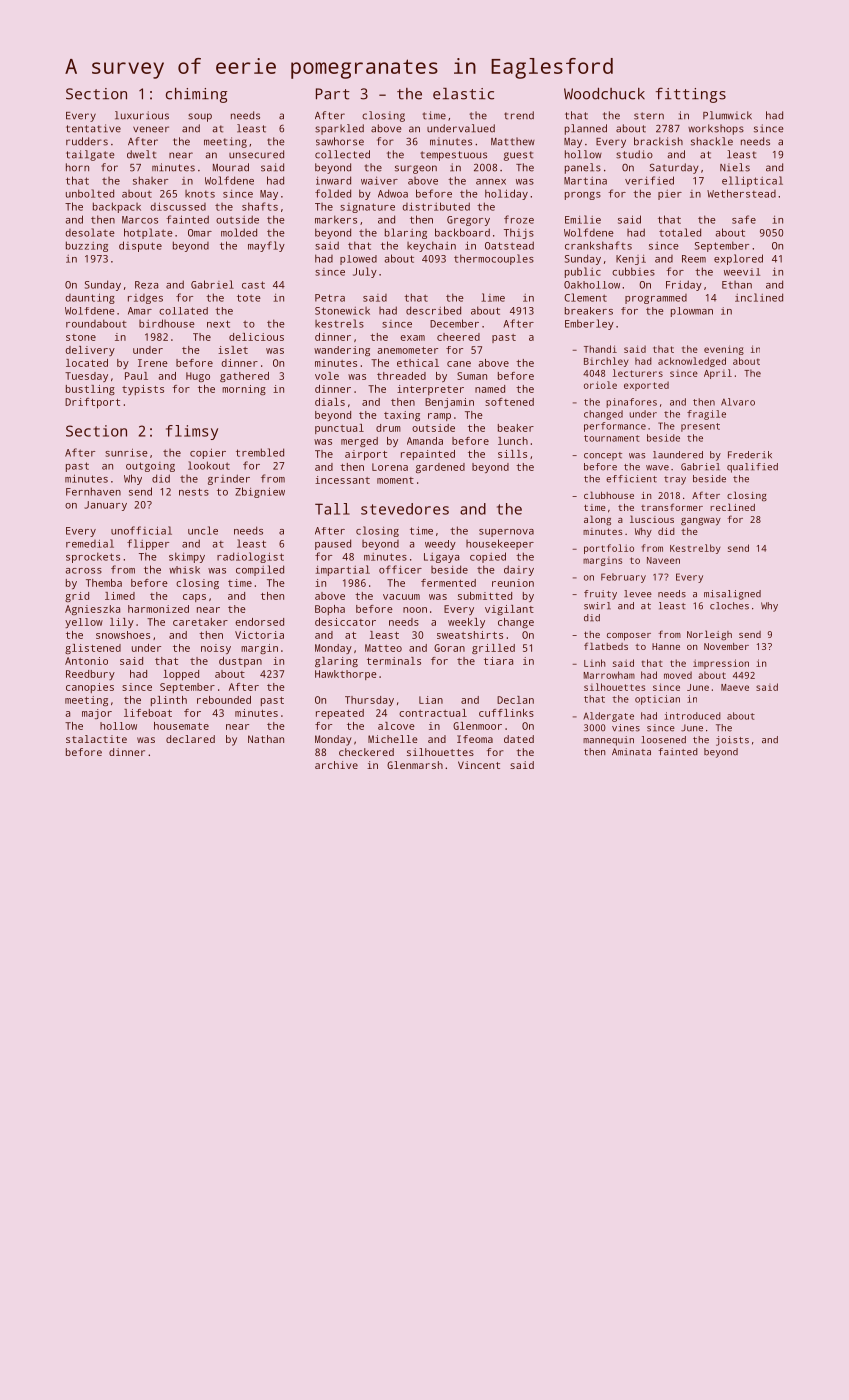 The width and height of the image is (849, 1400). I want to click on daunting, so click(90, 298).
